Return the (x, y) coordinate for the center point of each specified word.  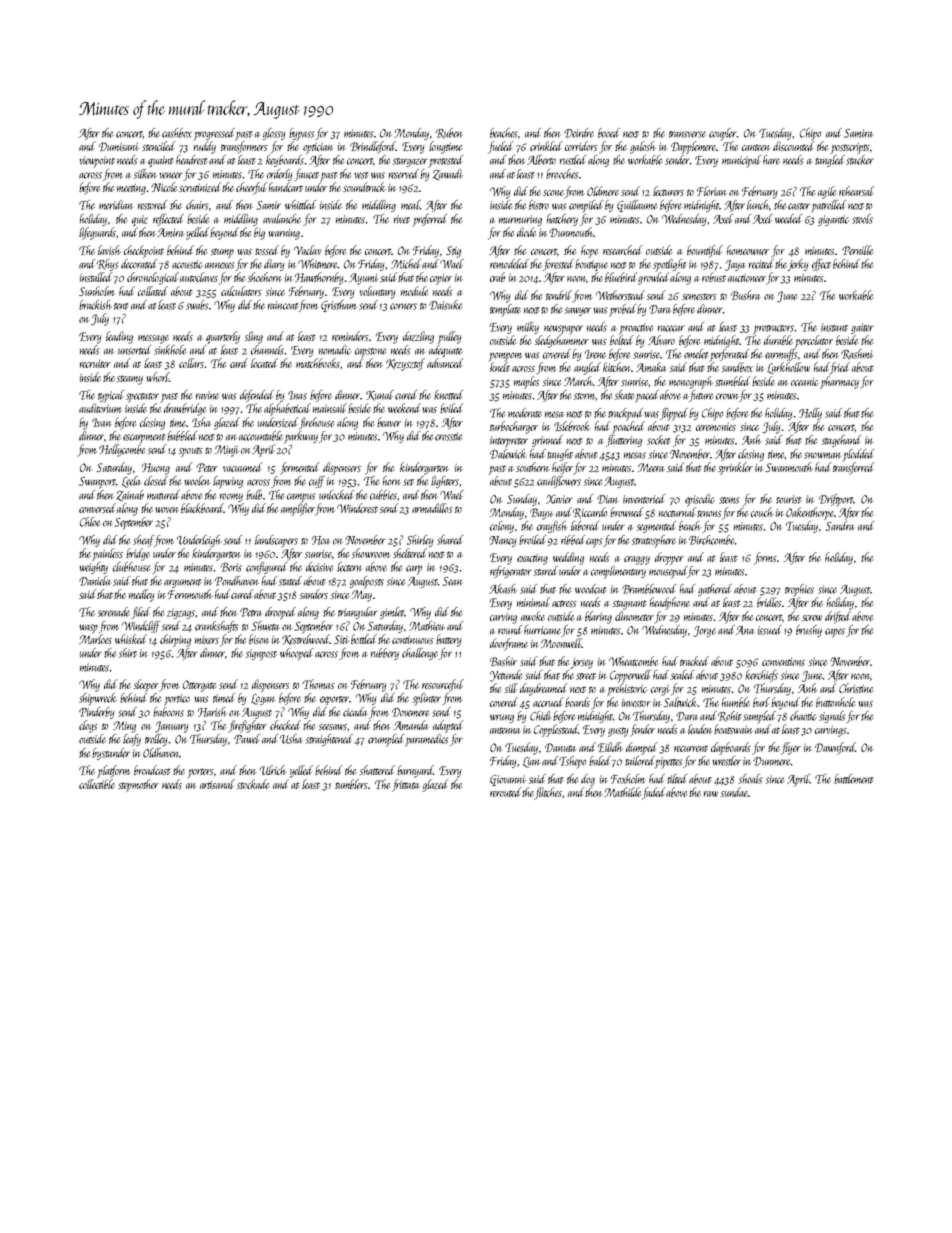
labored (585, 526)
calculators (241, 291)
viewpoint (97, 162)
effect (821, 265)
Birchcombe (711, 540)
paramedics (427, 740)
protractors (773, 330)
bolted (621, 340)
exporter (334, 701)
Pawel (247, 739)
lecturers (668, 191)
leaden (700, 729)
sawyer (578, 311)
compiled (586, 206)
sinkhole (170, 350)
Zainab (130, 495)
